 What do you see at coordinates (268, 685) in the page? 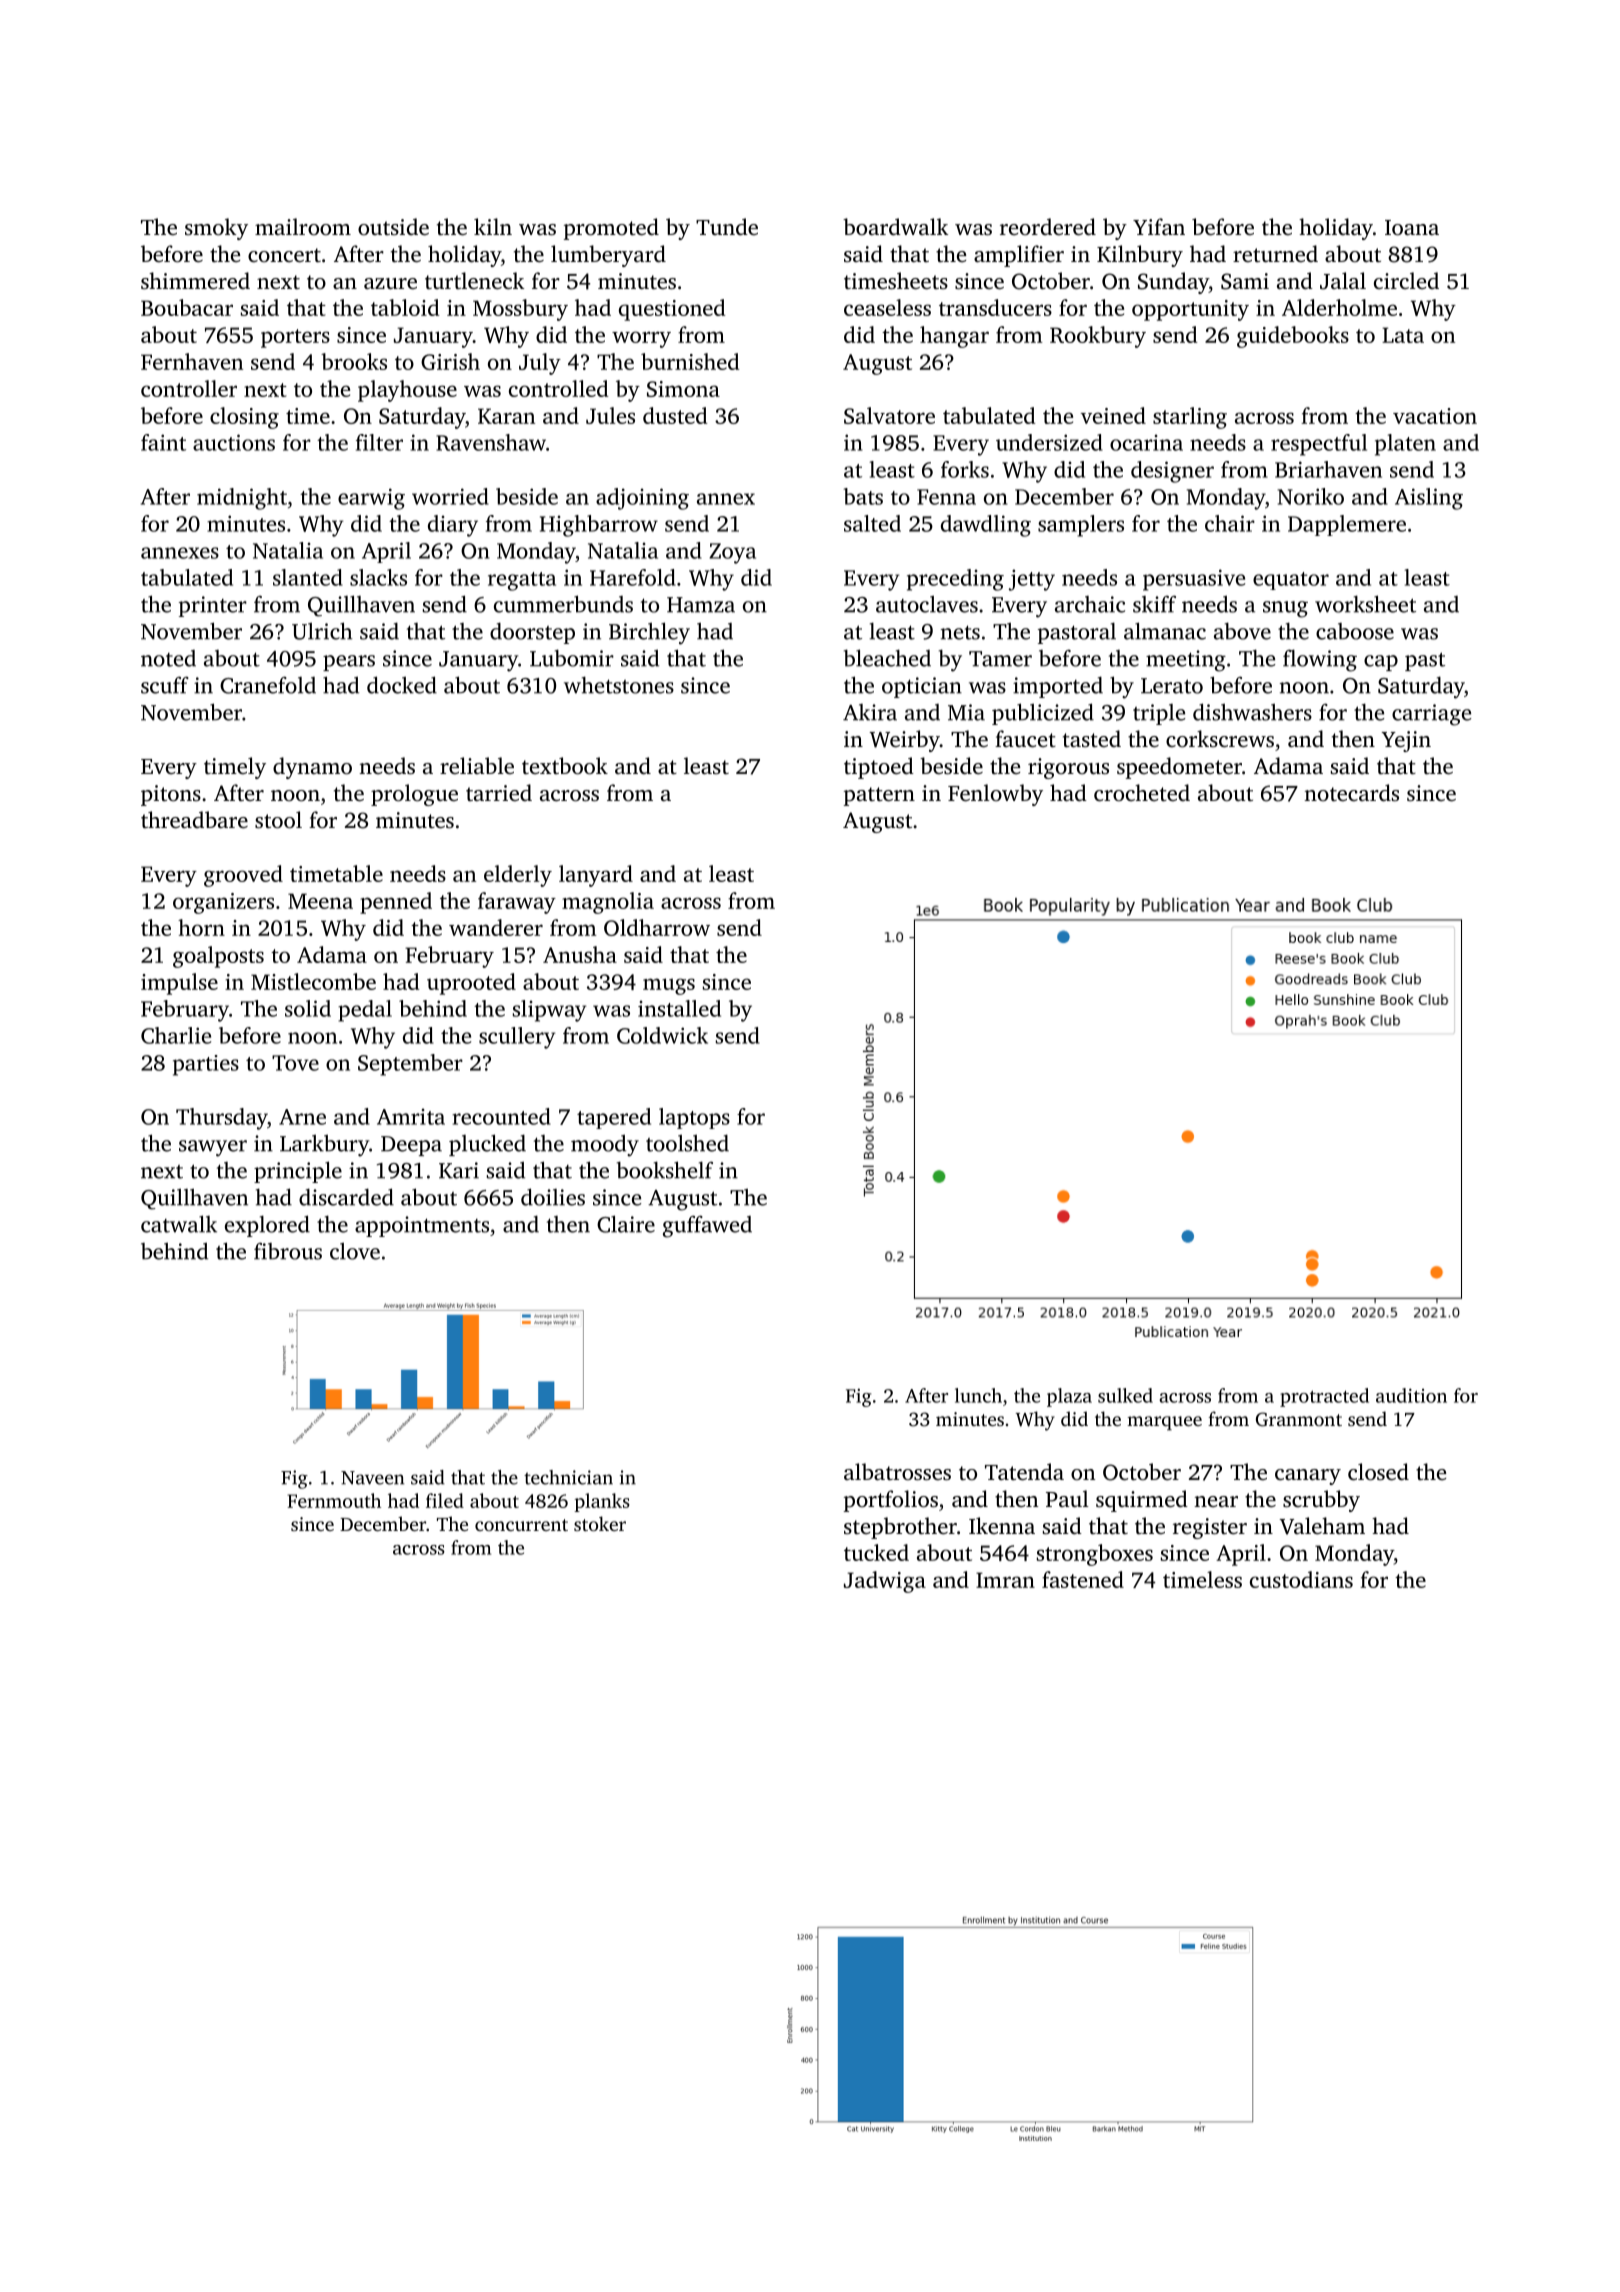
I see `Cranefold` at bounding box center [268, 685].
